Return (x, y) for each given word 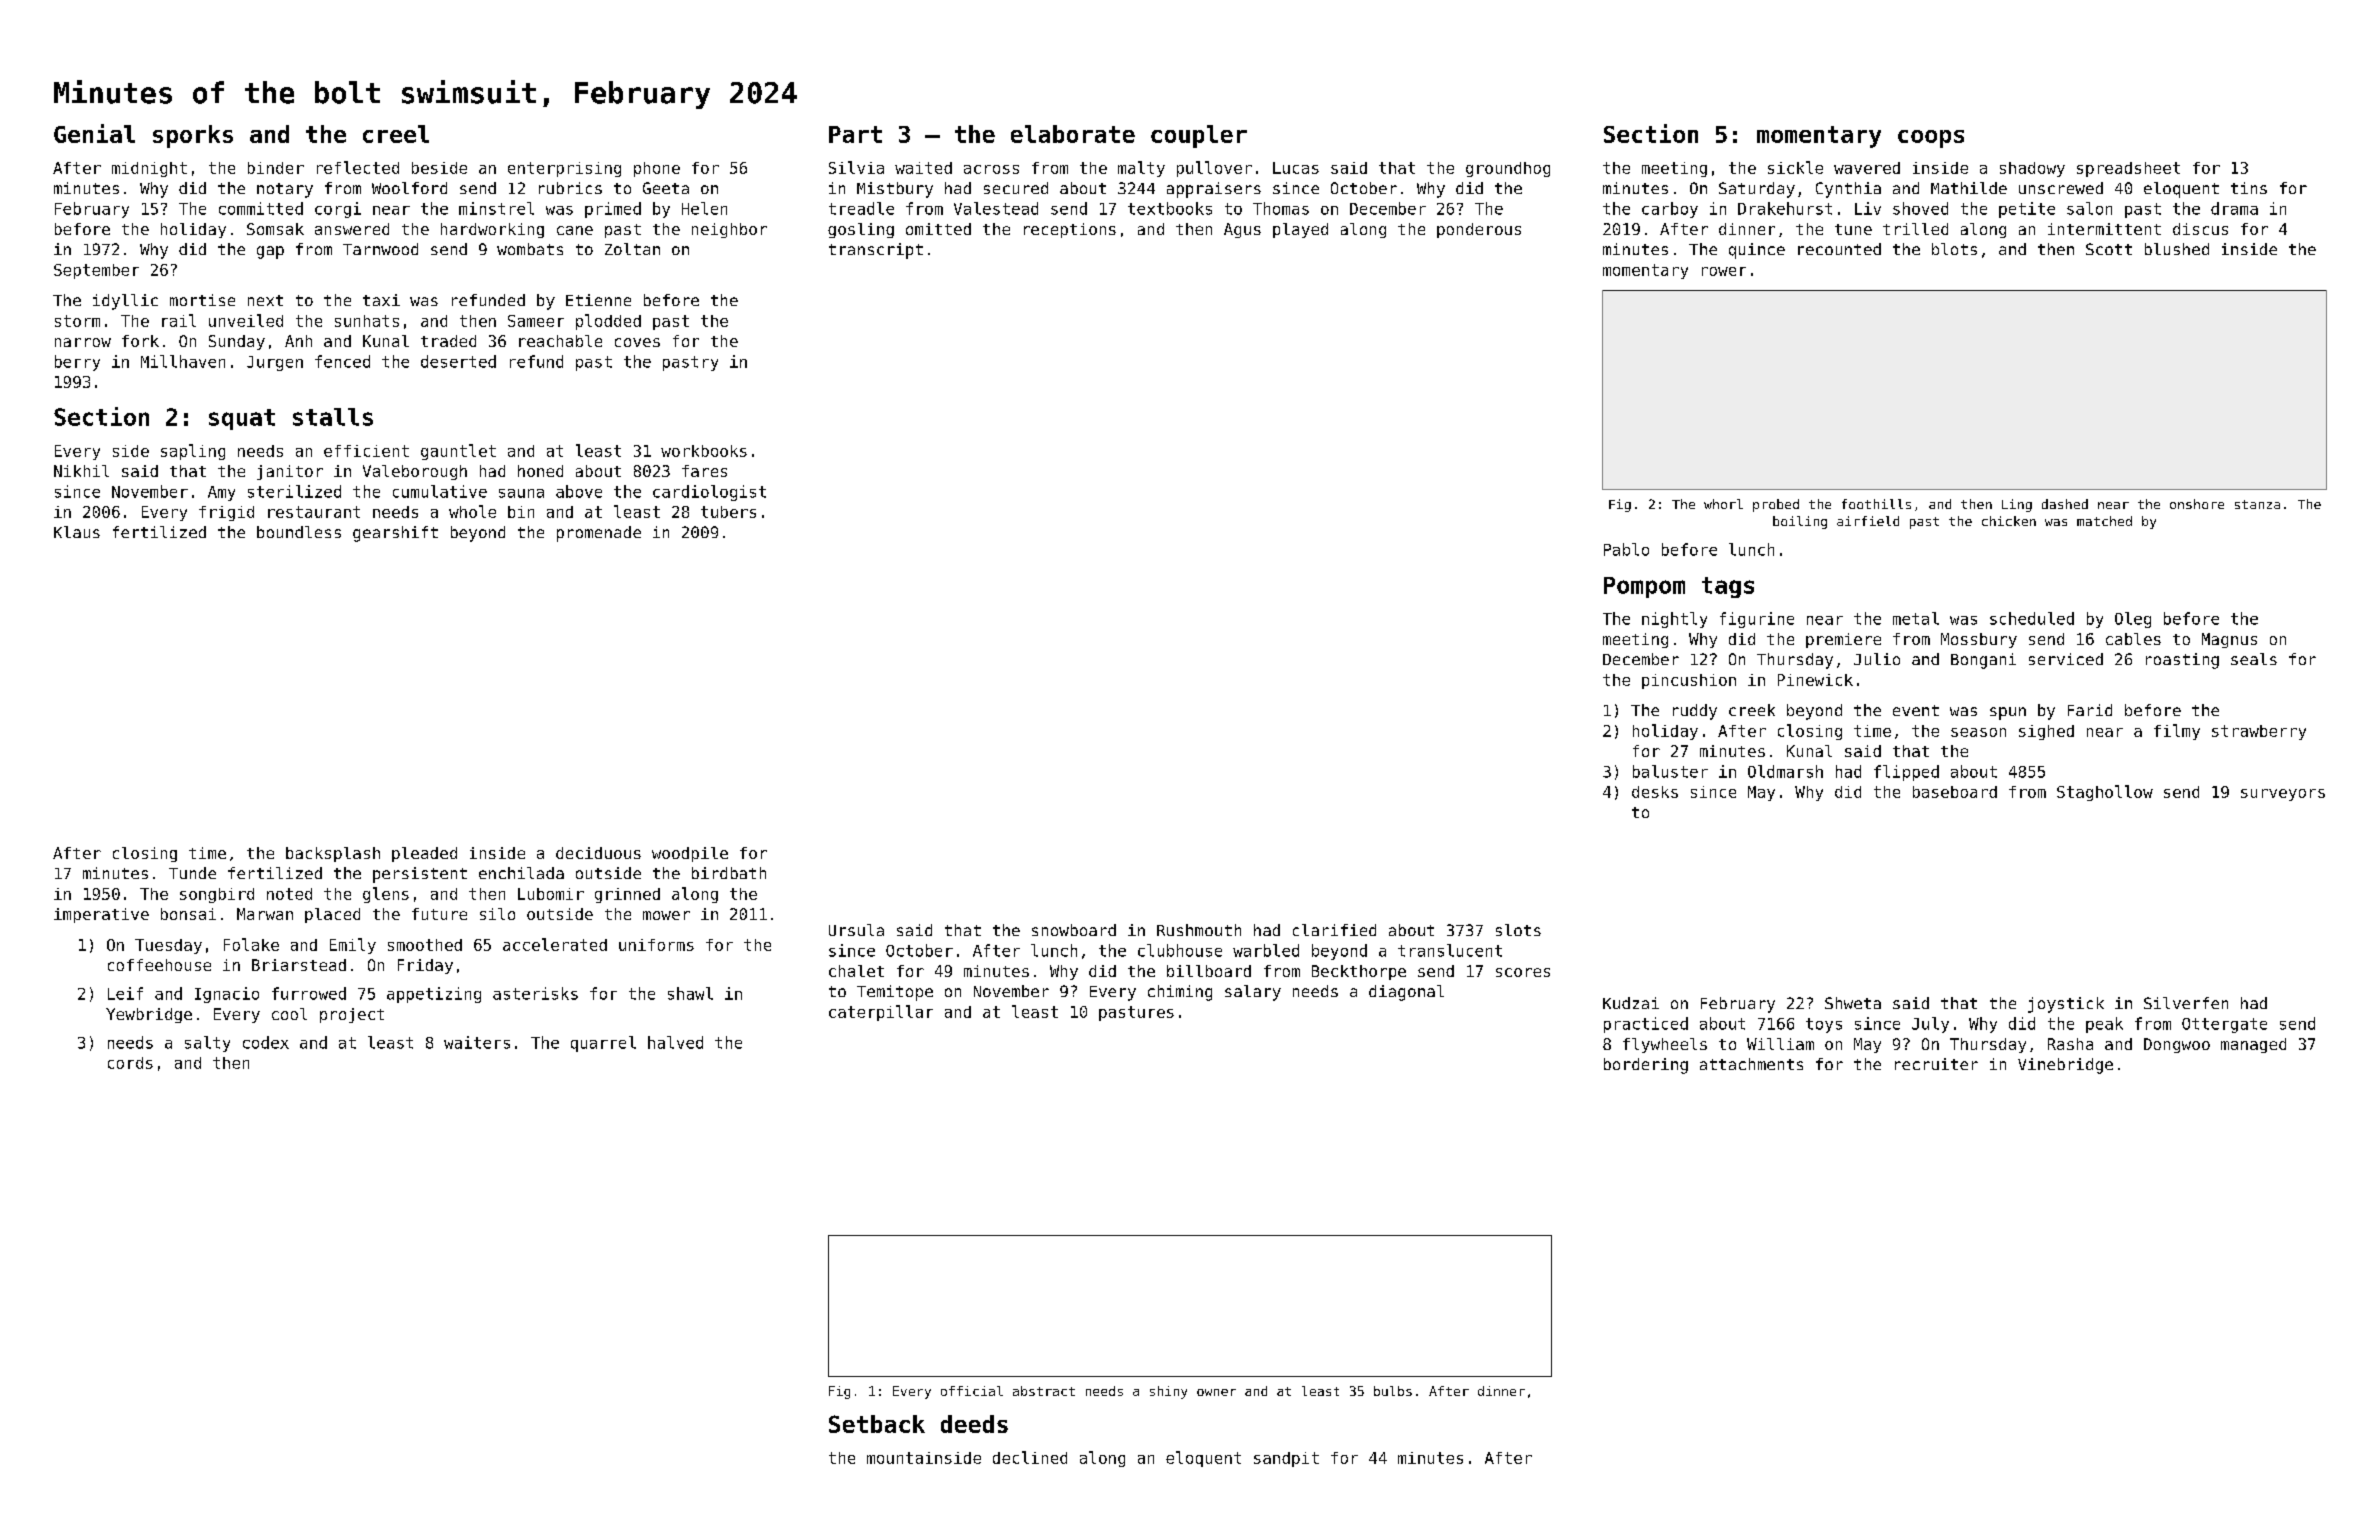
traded (448, 341)
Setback (877, 1424)
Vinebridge (2065, 1066)
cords (130, 1063)
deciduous (598, 853)
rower (1724, 271)
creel (396, 134)
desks (1655, 792)
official (972, 1391)
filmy (2177, 732)
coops (1931, 139)
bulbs (1393, 1391)
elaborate (1073, 134)
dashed (2065, 504)
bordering (1646, 1066)
